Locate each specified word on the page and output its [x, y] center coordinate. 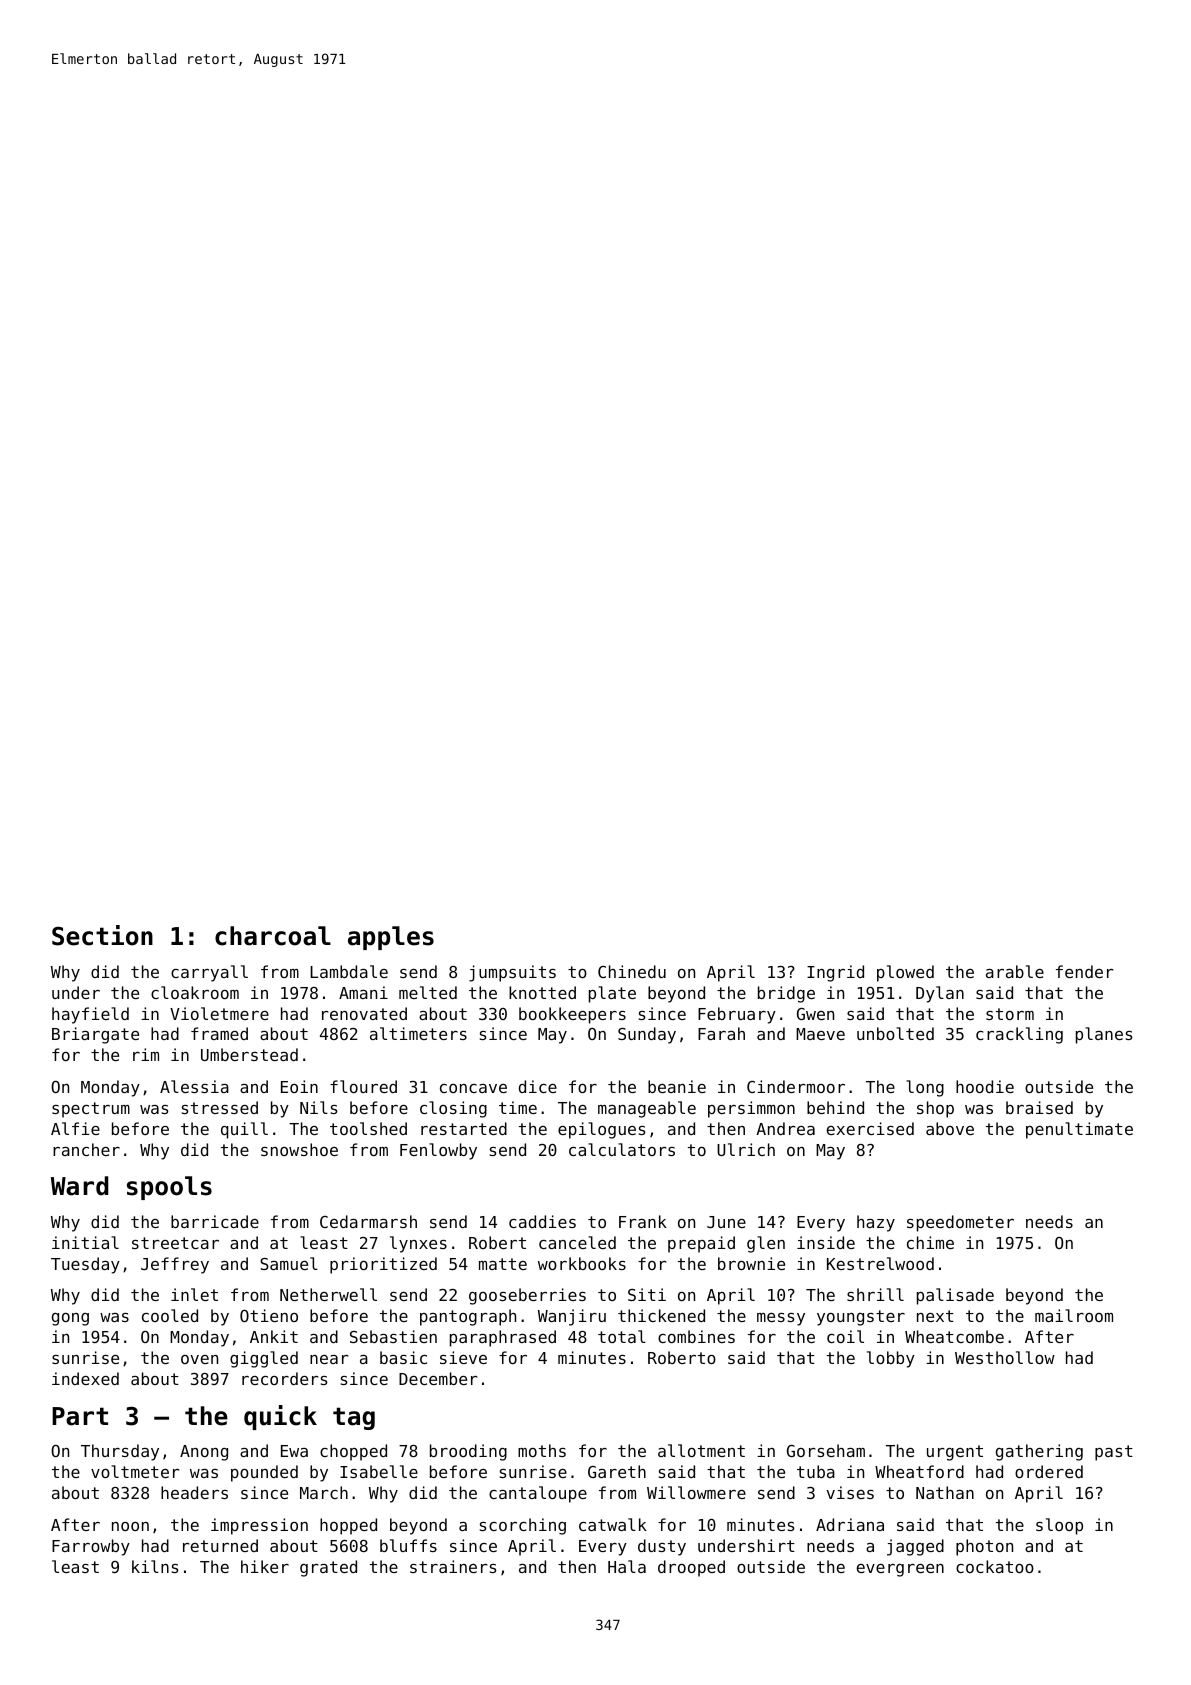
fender [1084, 971]
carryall [209, 973]
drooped [691, 1568]
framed [219, 1033]
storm [1010, 1014]
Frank [643, 1221]
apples [391, 938]
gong [70, 1319]
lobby [891, 1359]
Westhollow [1005, 1357]
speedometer [960, 1223]
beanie [677, 1086]
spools [169, 1188]
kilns [155, 1566]
